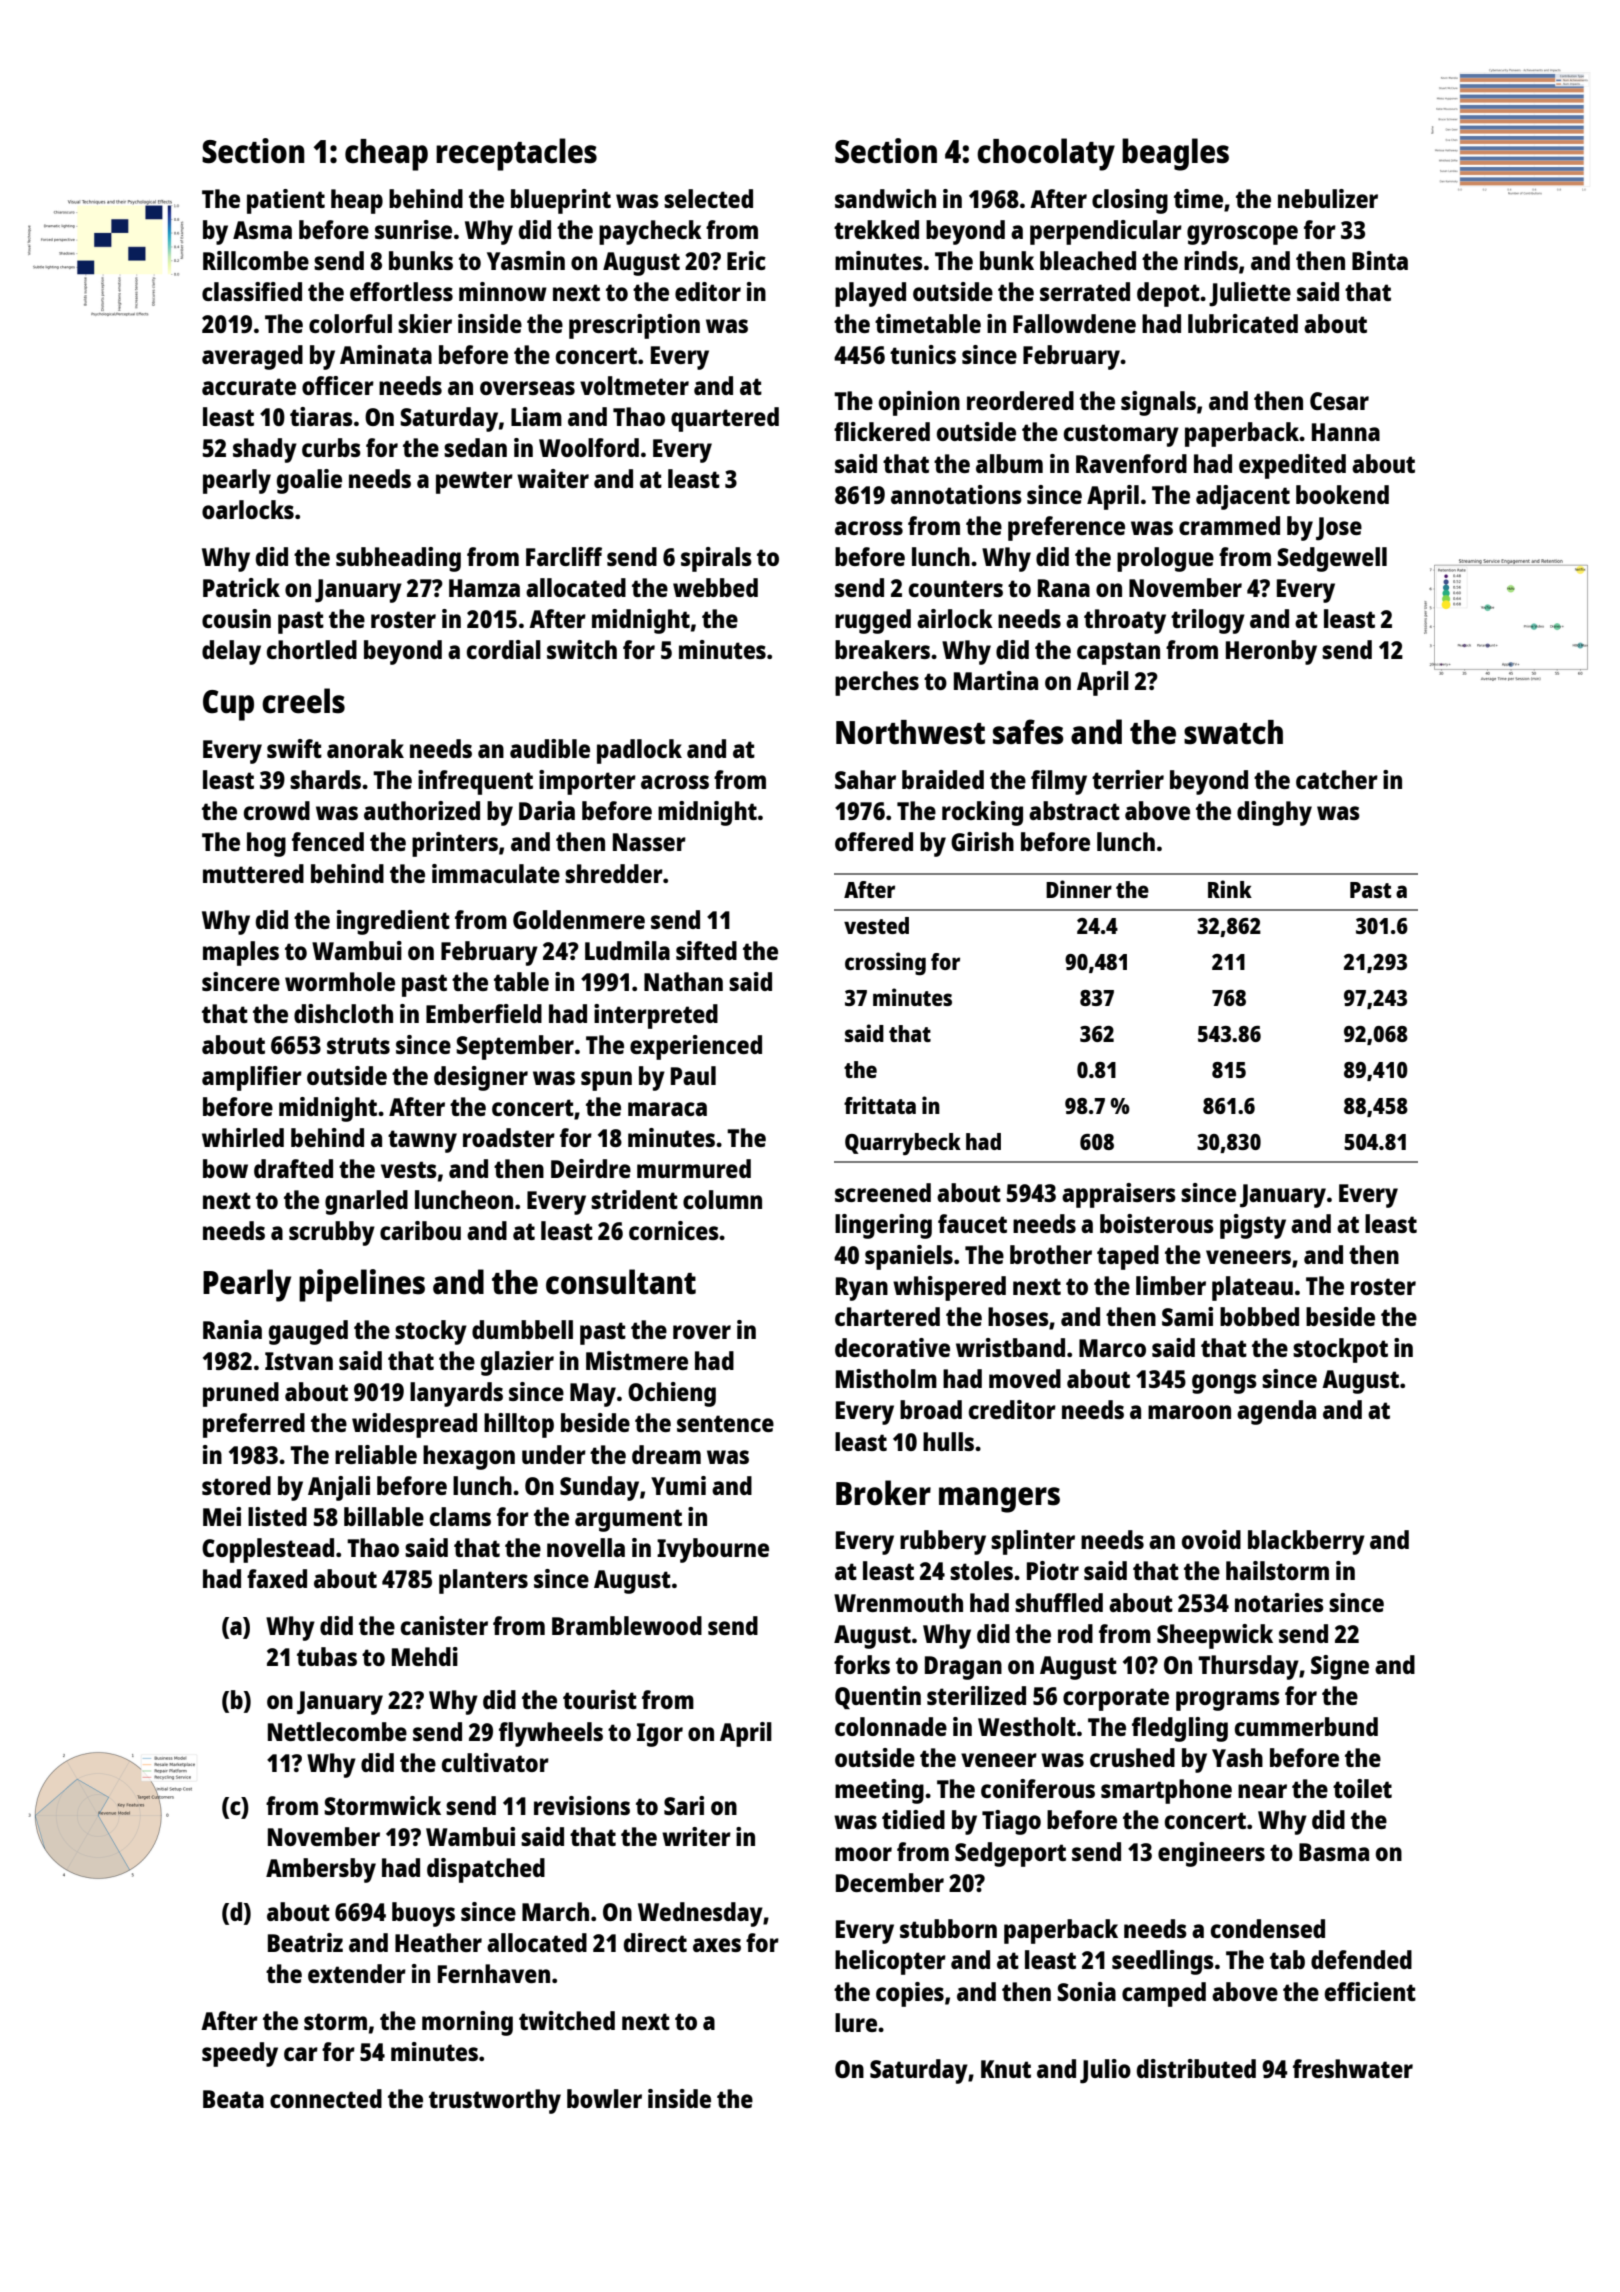 The image size is (1620, 2292). What do you see at coordinates (1046, 154) in the image?
I see `chocolaty` at bounding box center [1046, 154].
